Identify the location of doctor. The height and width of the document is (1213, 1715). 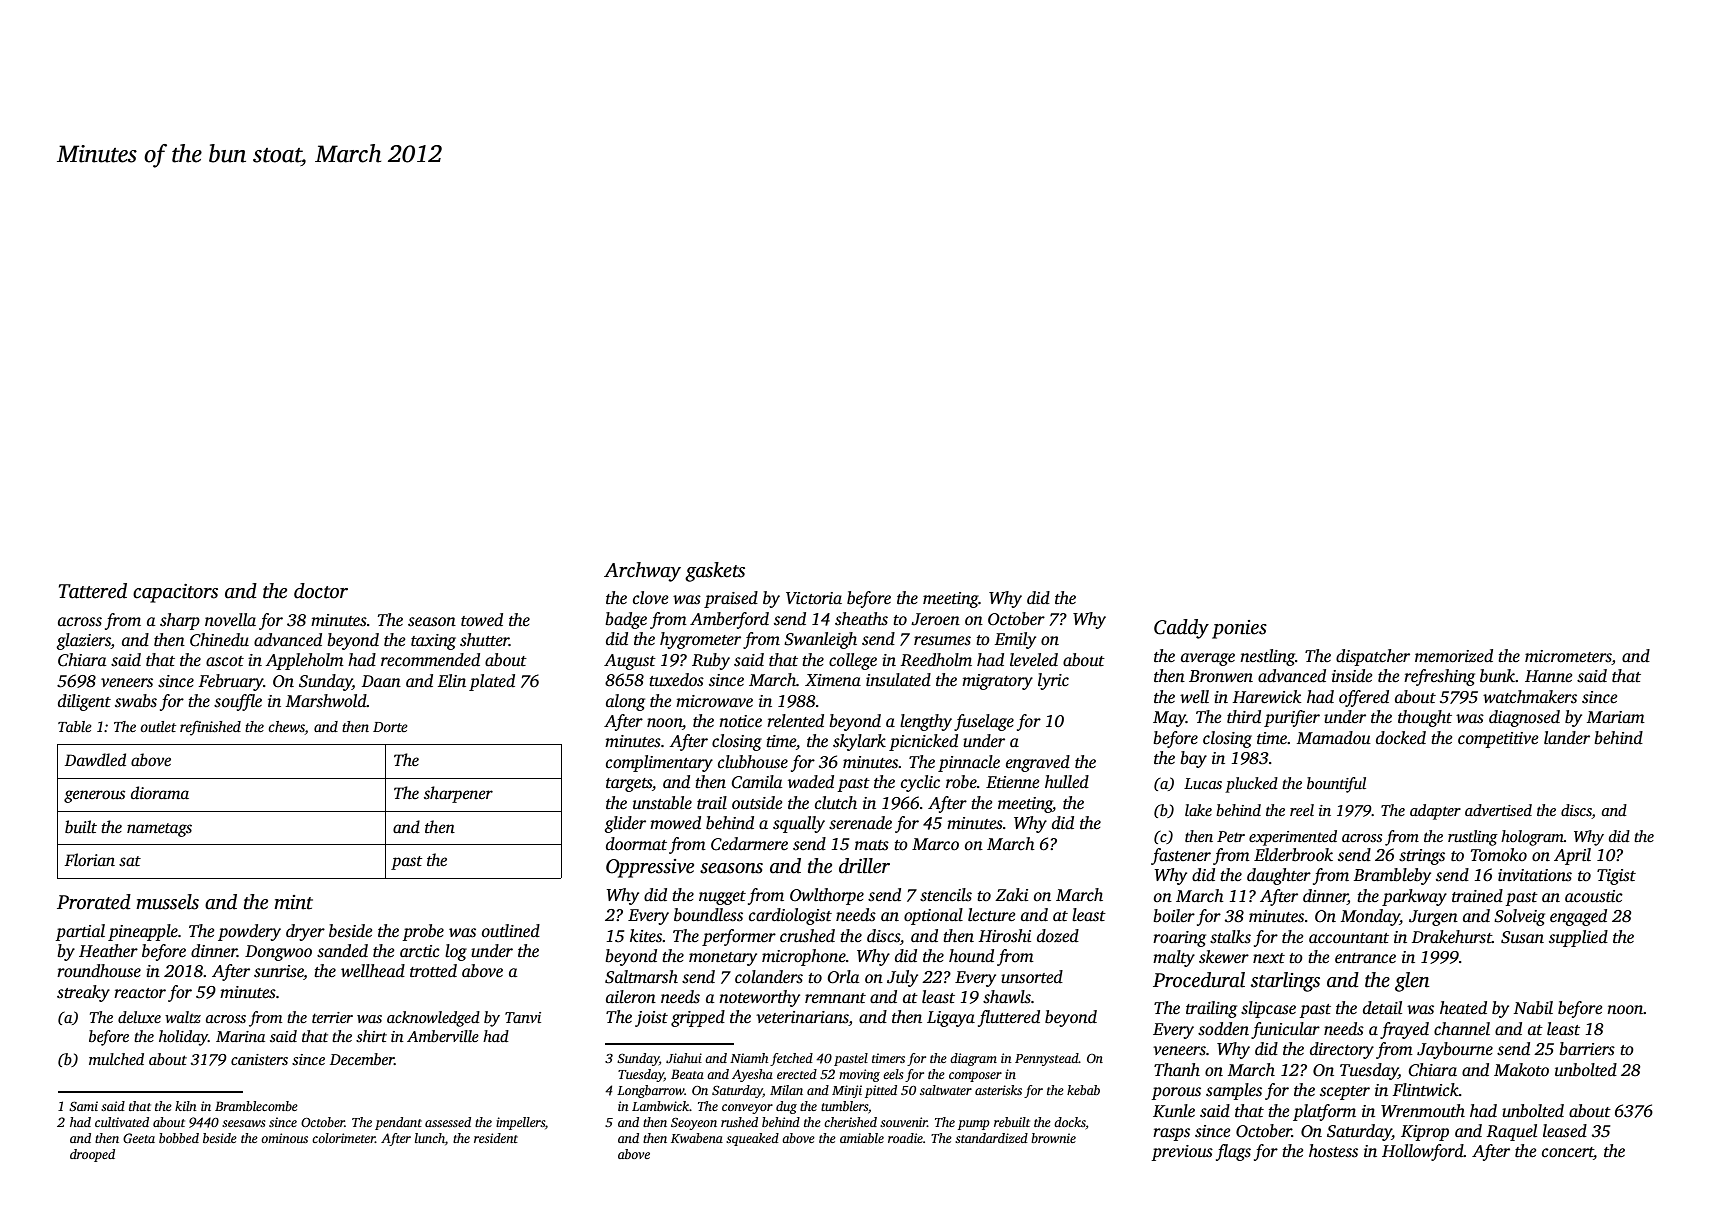
(321, 591).
